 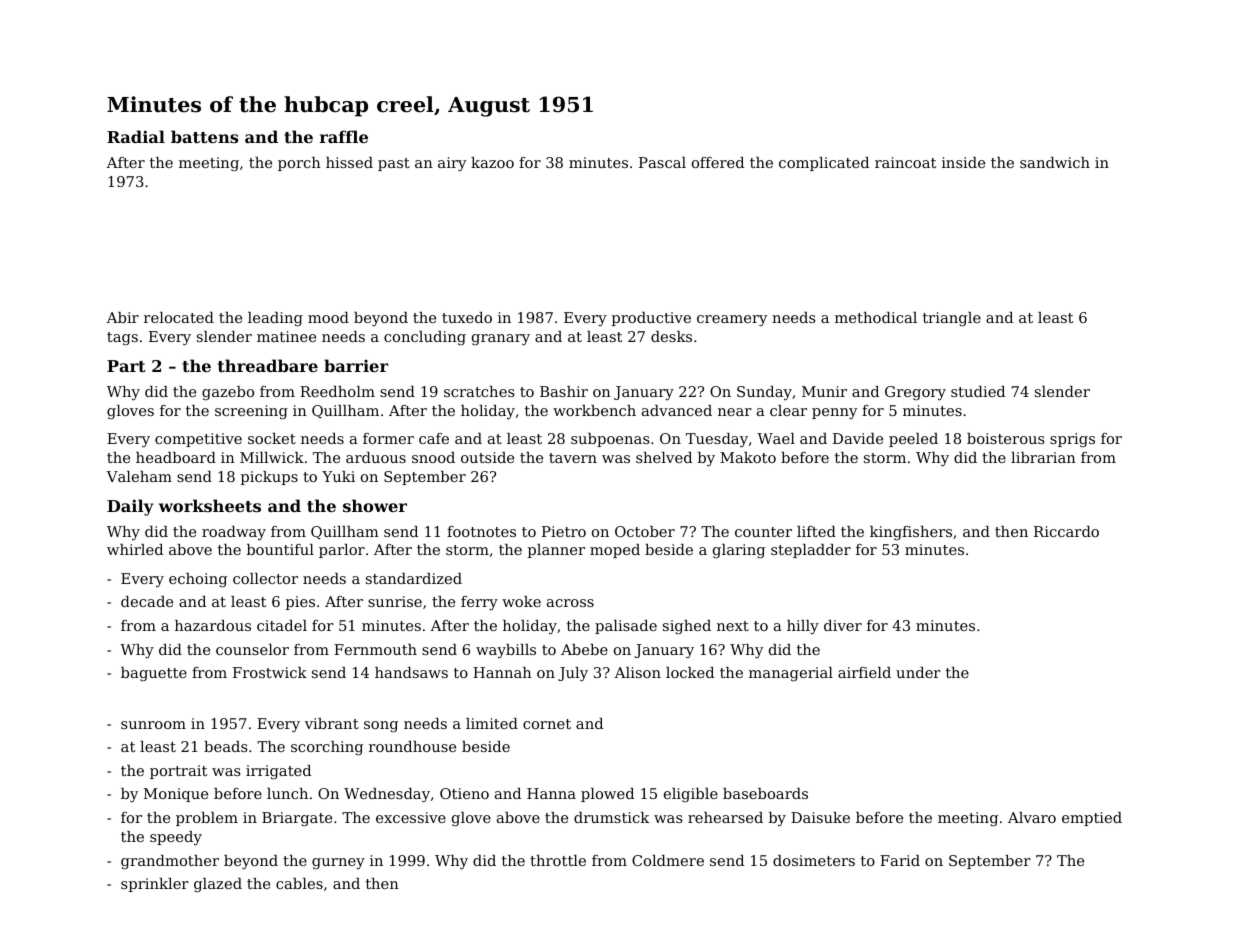 What do you see at coordinates (1055, 162) in the document?
I see `sandwich` at bounding box center [1055, 162].
